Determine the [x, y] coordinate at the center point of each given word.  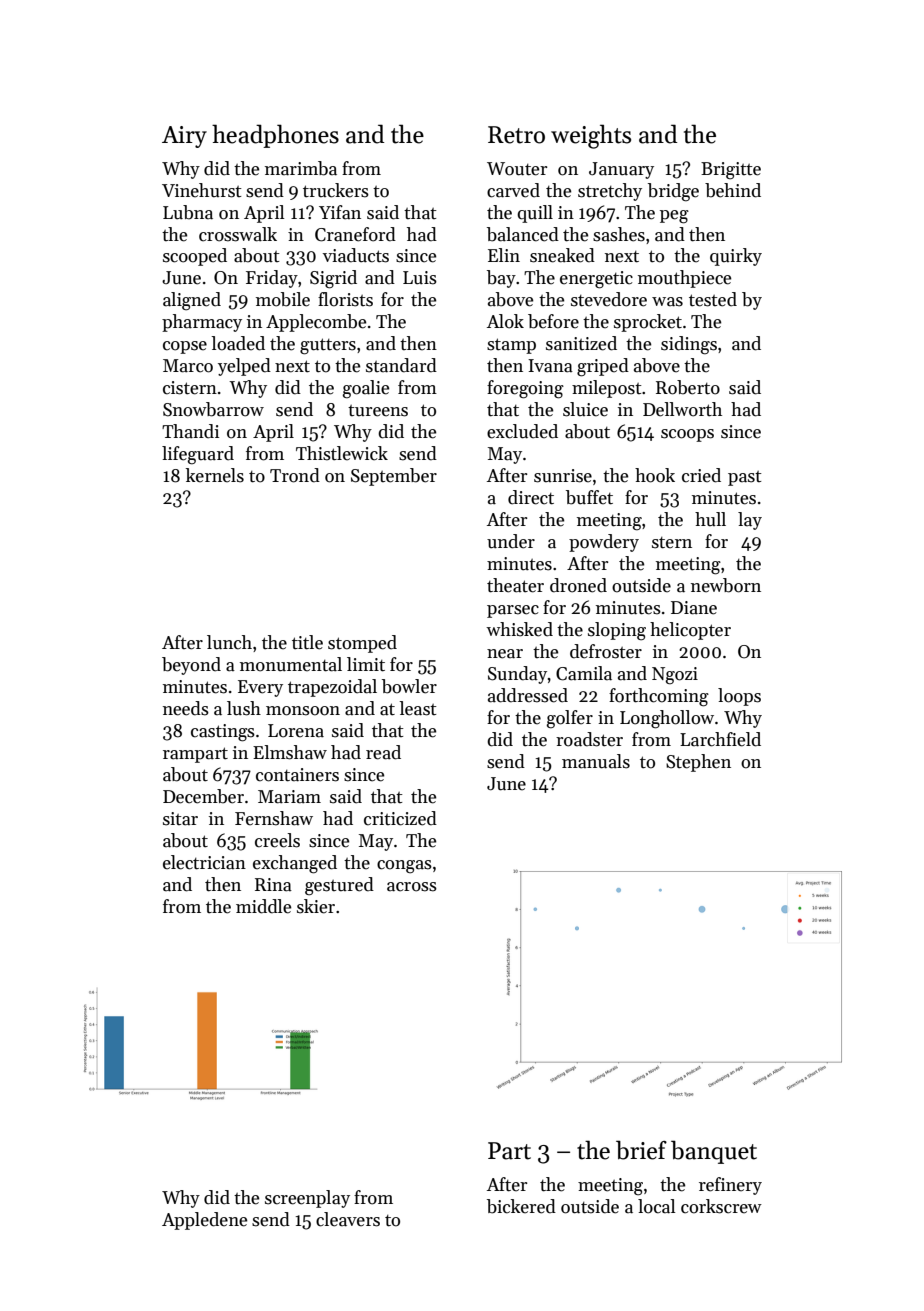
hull [710, 519]
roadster [589, 739]
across [412, 887]
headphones [275, 136]
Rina [273, 885]
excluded [522, 431]
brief [641, 1150]
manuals [596, 761]
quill [535, 214]
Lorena [296, 731]
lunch [229, 642]
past [745, 478]
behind [733, 190]
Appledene [204, 1221]
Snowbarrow [213, 409]
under [511, 541]
